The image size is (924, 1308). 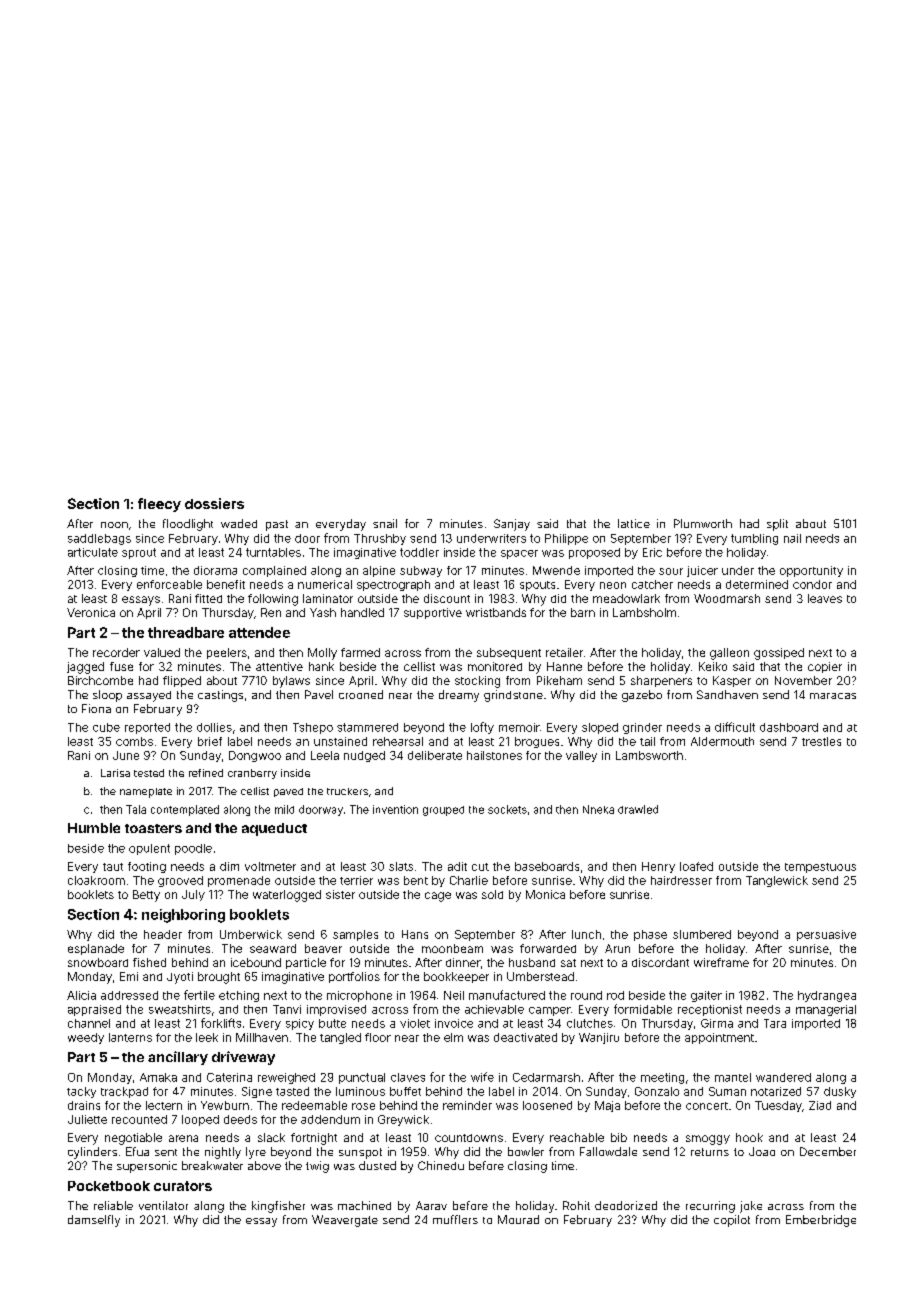 What do you see at coordinates (820, 868) in the screenshot?
I see `tempestuous` at bounding box center [820, 868].
